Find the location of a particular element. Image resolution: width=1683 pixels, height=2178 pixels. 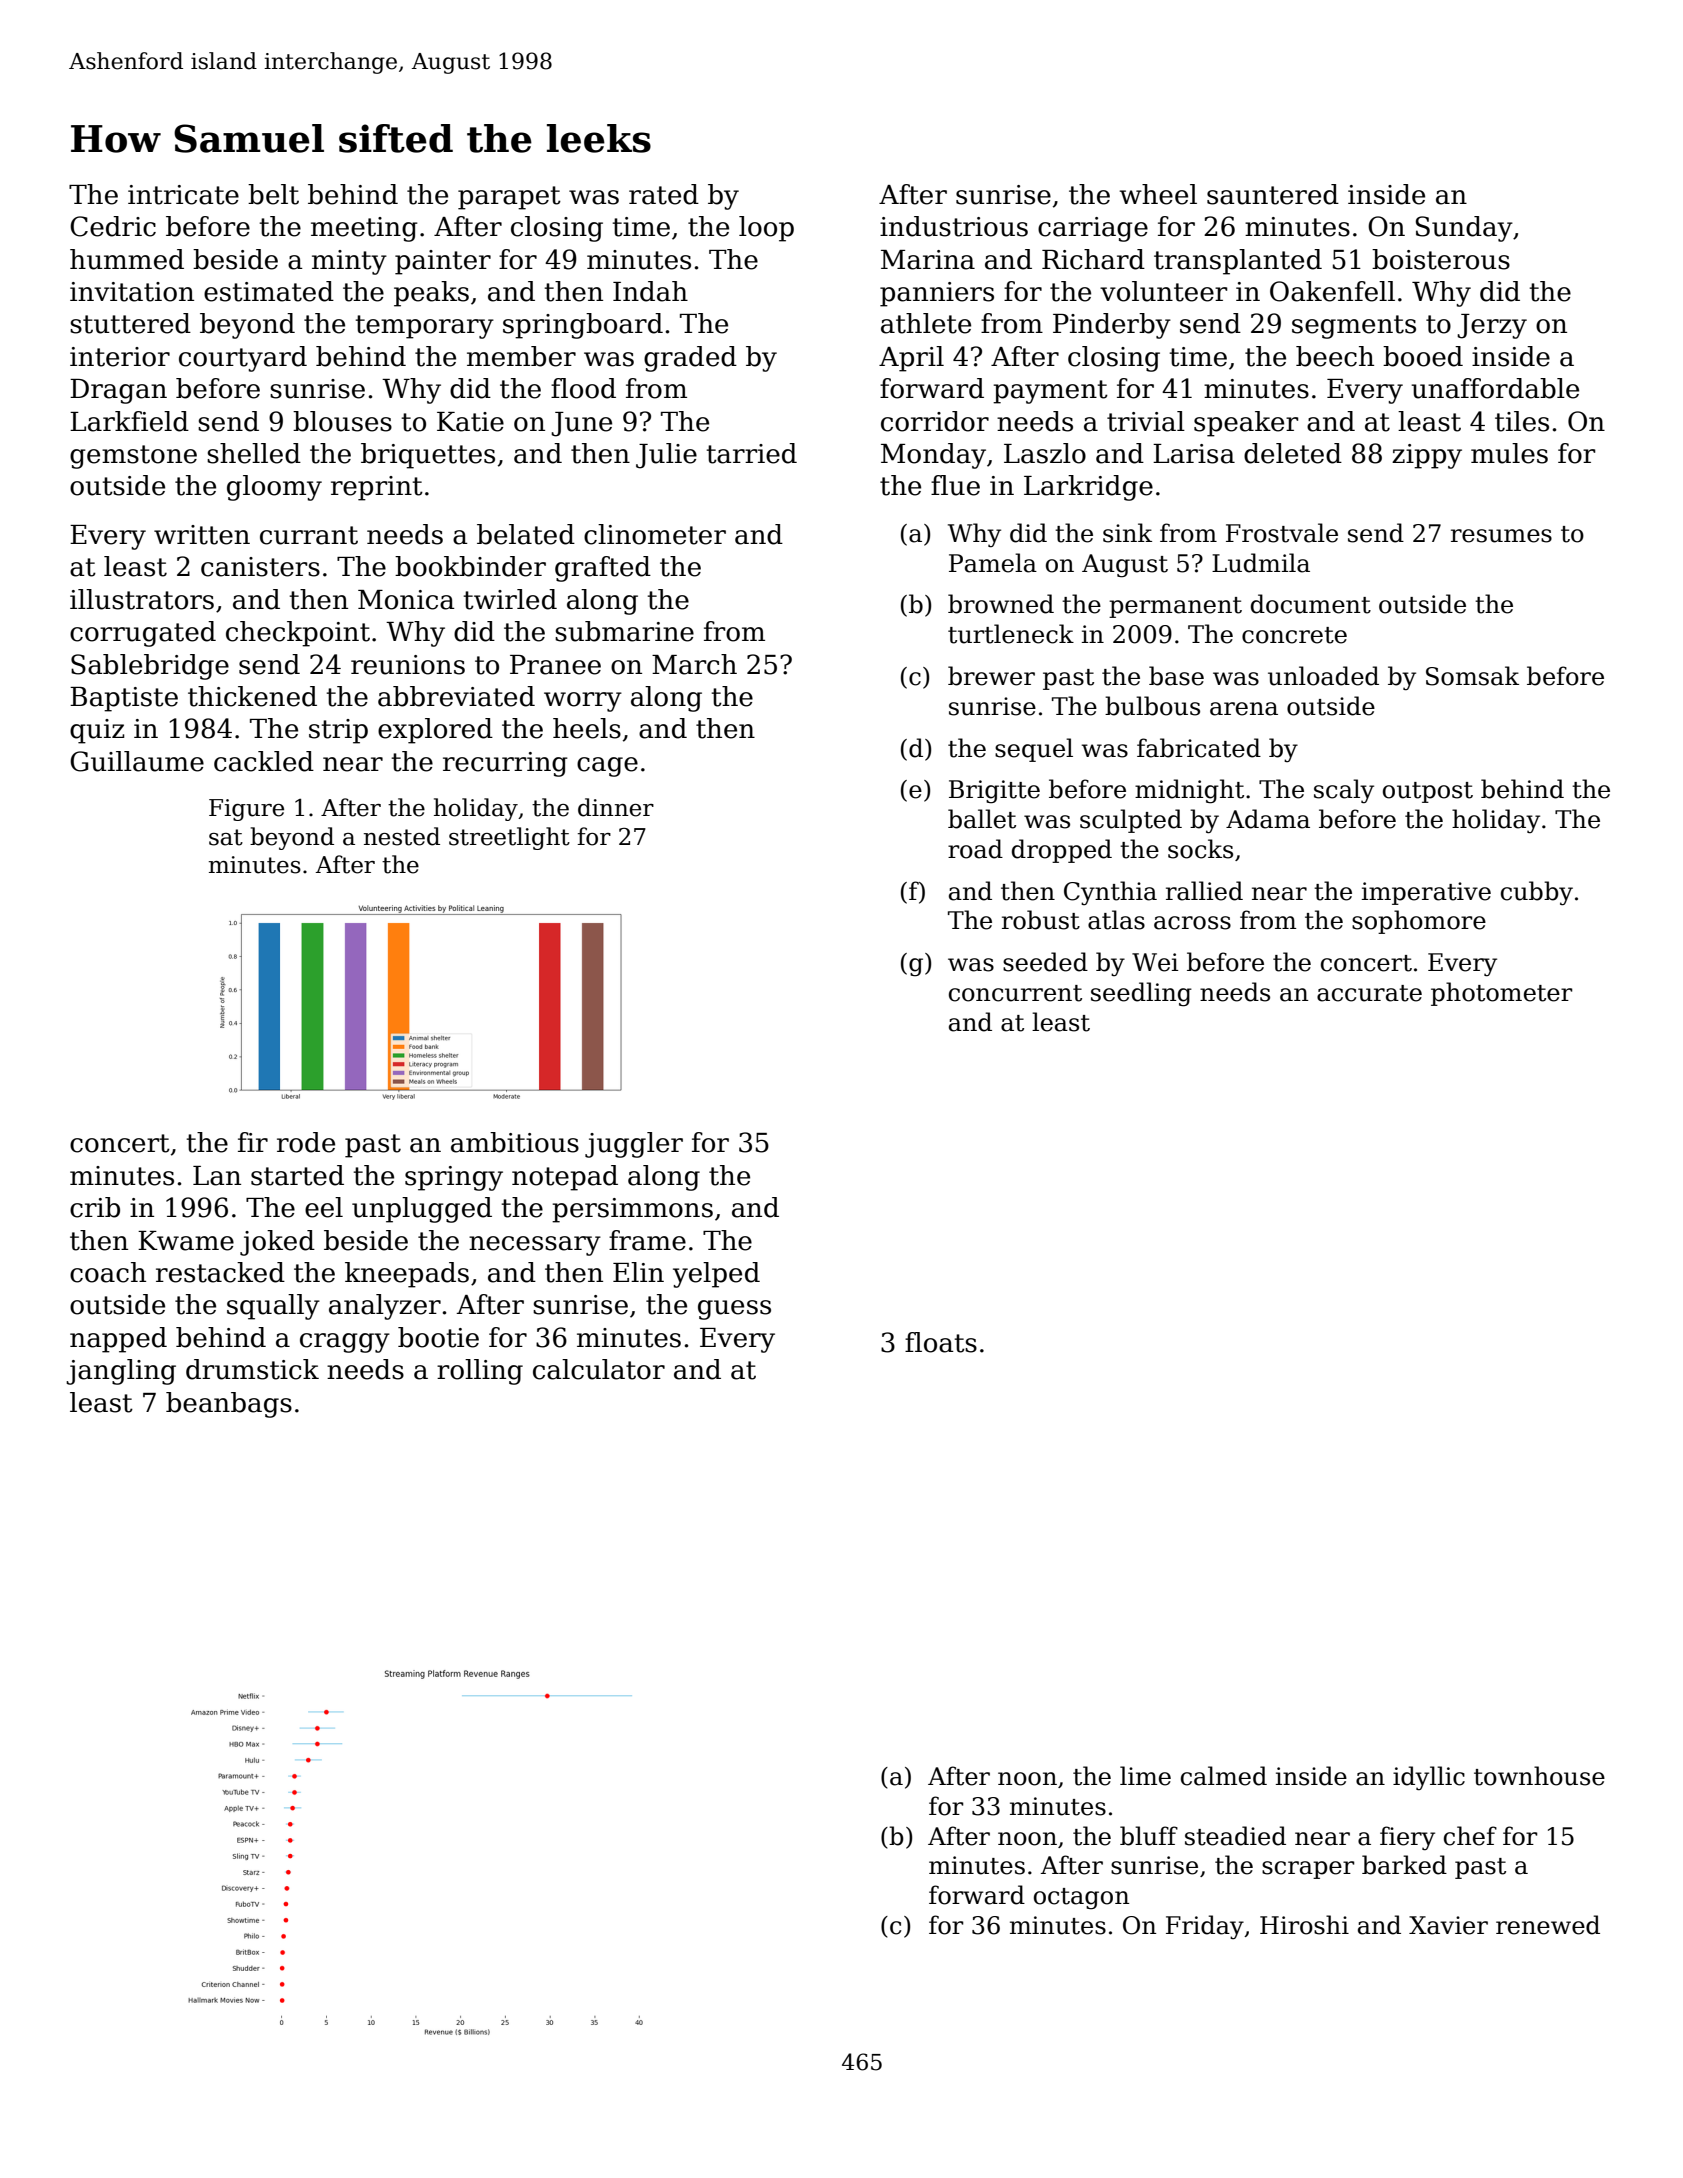

octagon is located at coordinates (1081, 1899).
